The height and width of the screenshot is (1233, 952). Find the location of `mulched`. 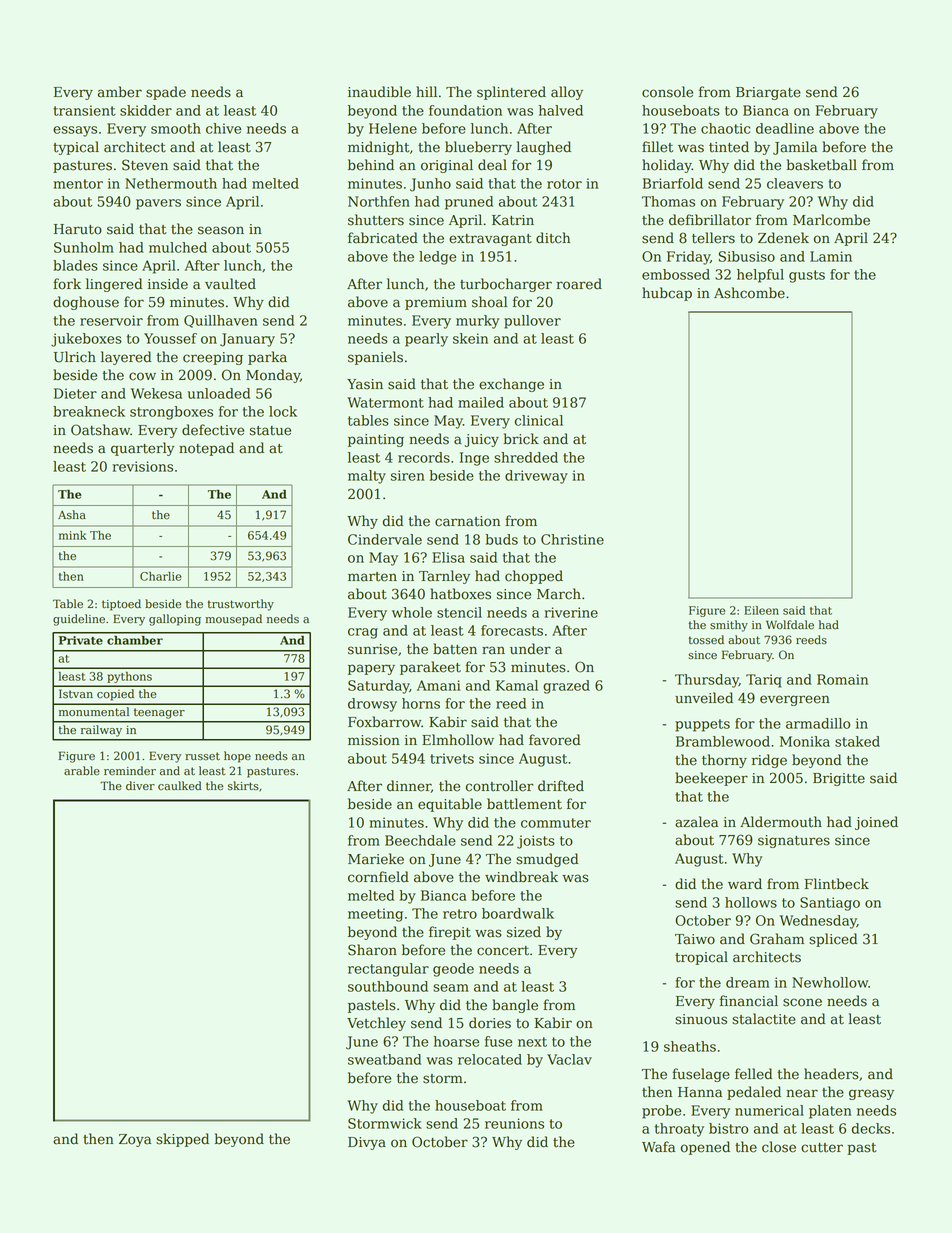

mulched is located at coordinates (178, 247).
